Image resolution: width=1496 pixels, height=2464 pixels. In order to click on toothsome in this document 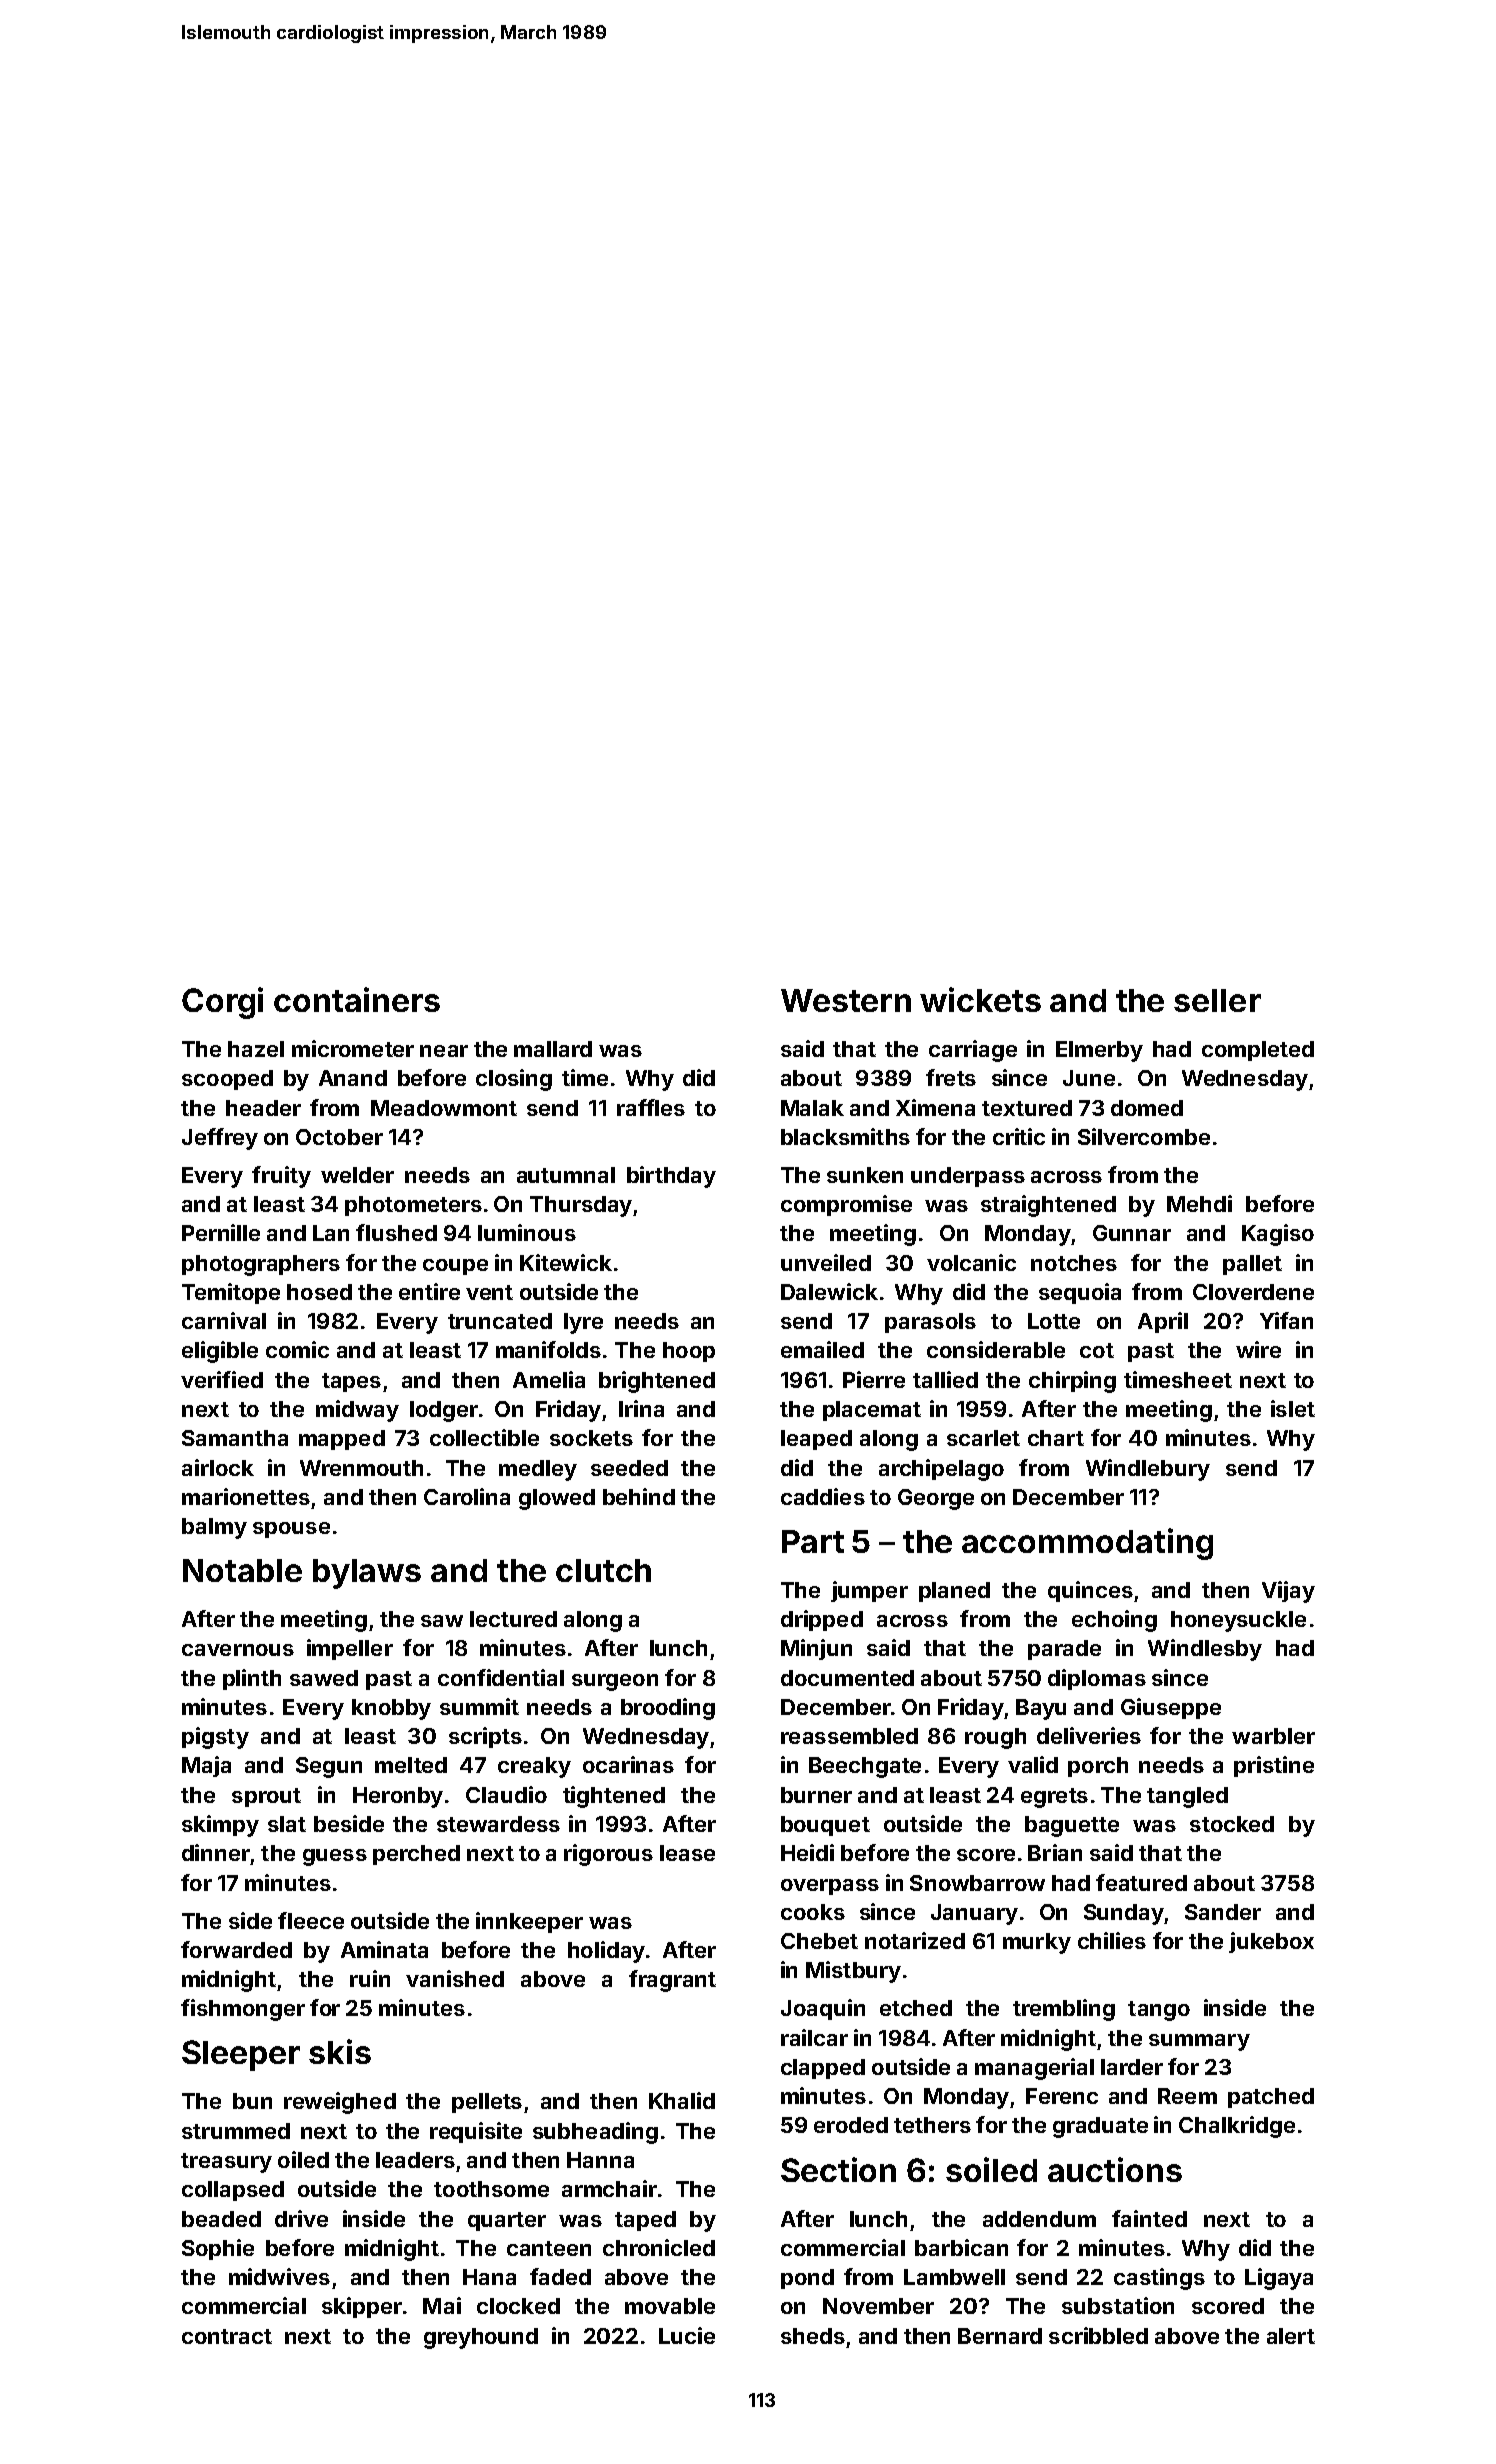, I will do `click(491, 2189)`.
